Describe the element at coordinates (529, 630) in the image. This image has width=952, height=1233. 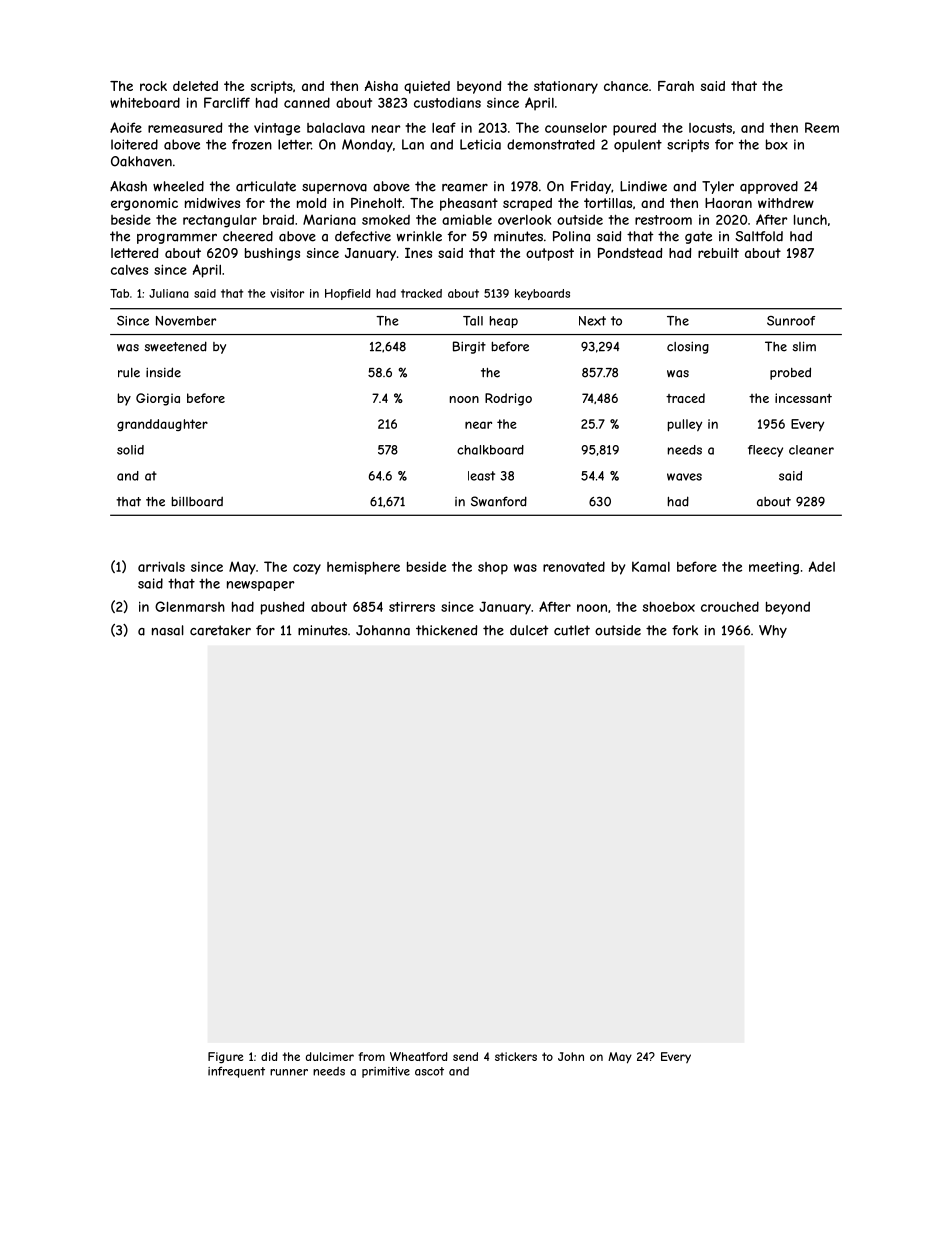
I see `dulcet` at that location.
